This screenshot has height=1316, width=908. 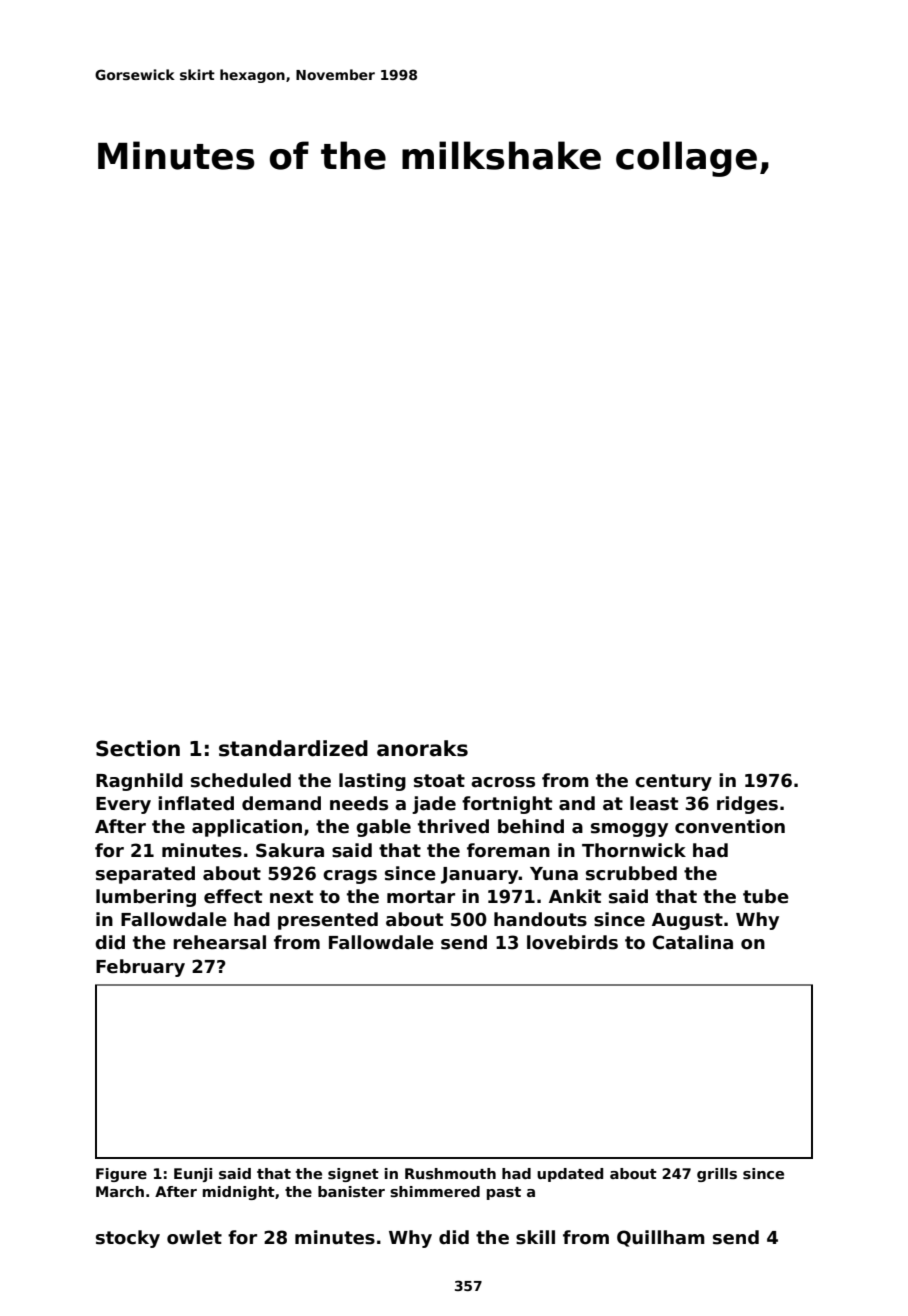 I want to click on crags, so click(x=350, y=877).
